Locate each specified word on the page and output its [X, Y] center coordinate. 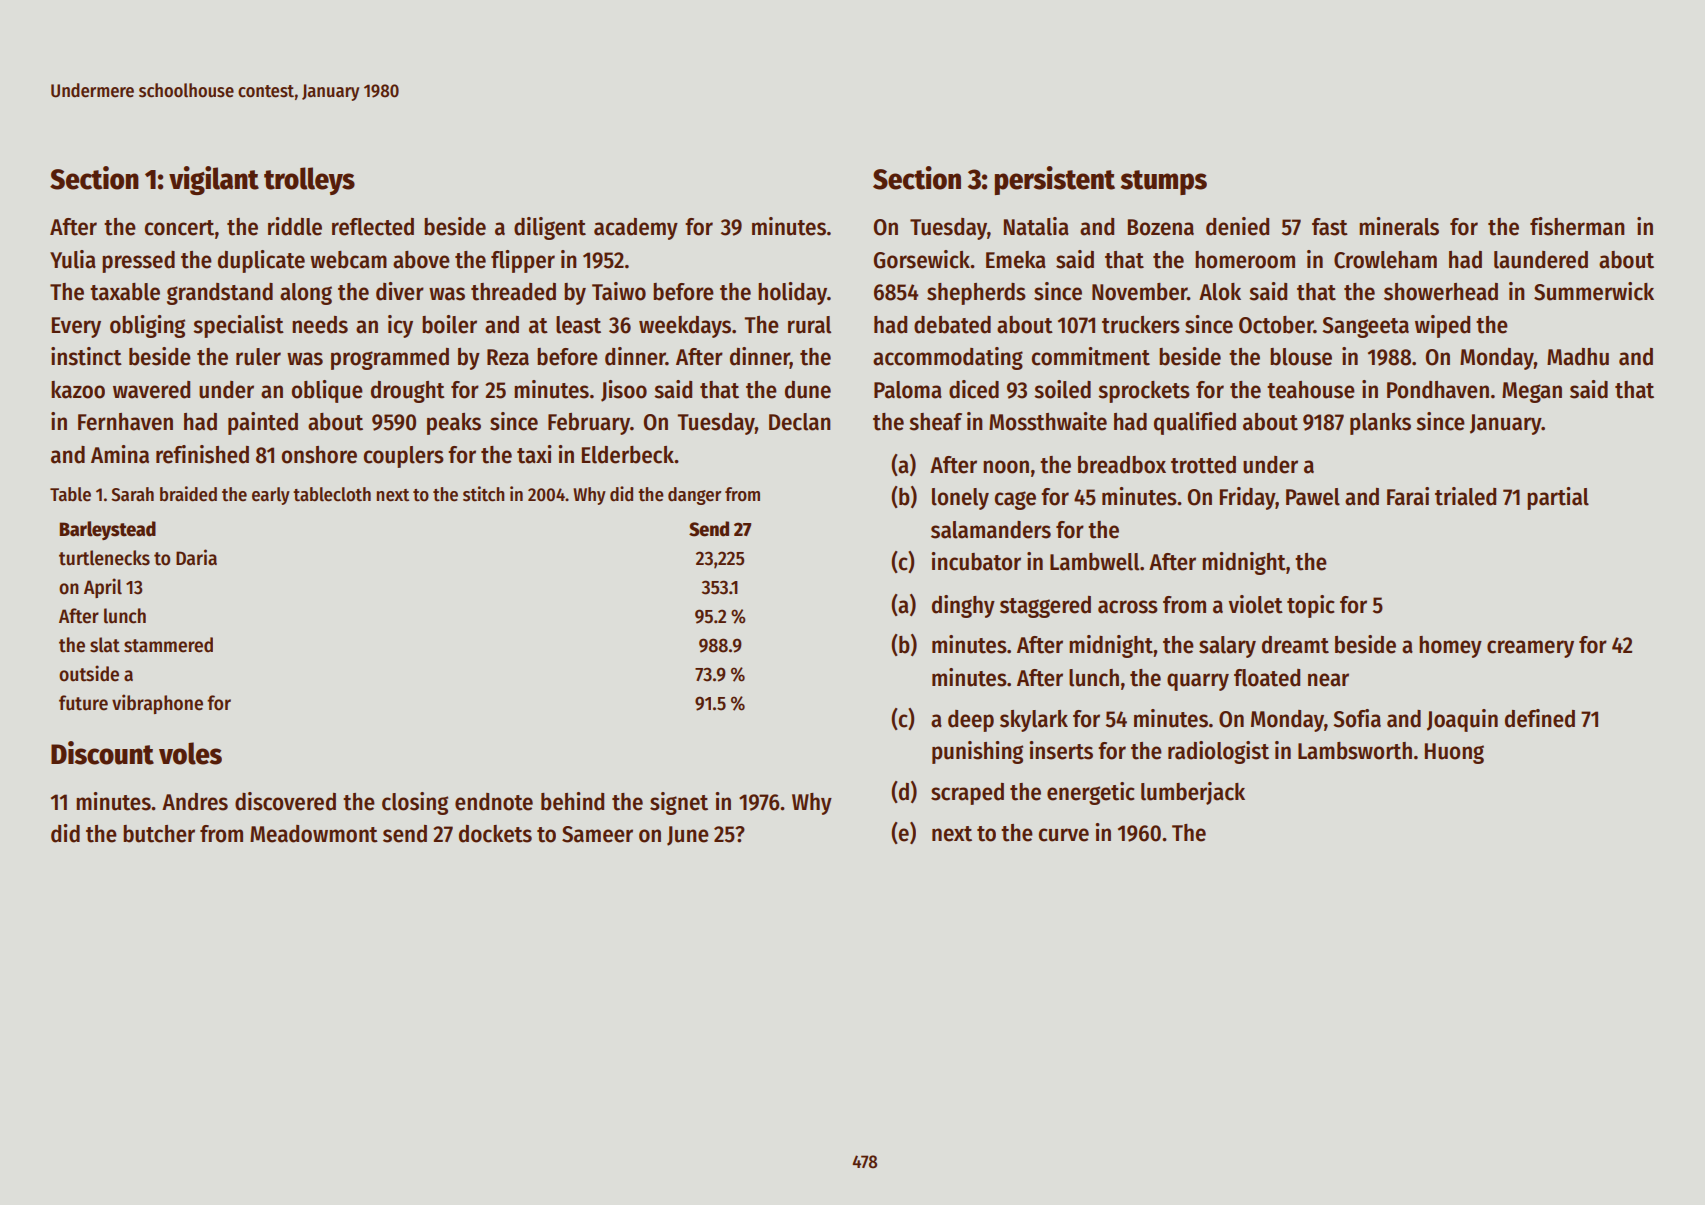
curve [1063, 835]
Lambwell [1094, 562]
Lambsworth [1355, 751]
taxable [125, 292]
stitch [483, 494]
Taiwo [619, 291]
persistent [1054, 180]
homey [1450, 647]
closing [415, 803]
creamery [1530, 649]
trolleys [309, 181]
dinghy [963, 606]
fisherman [1577, 226]
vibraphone [157, 704]
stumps [1164, 182]
